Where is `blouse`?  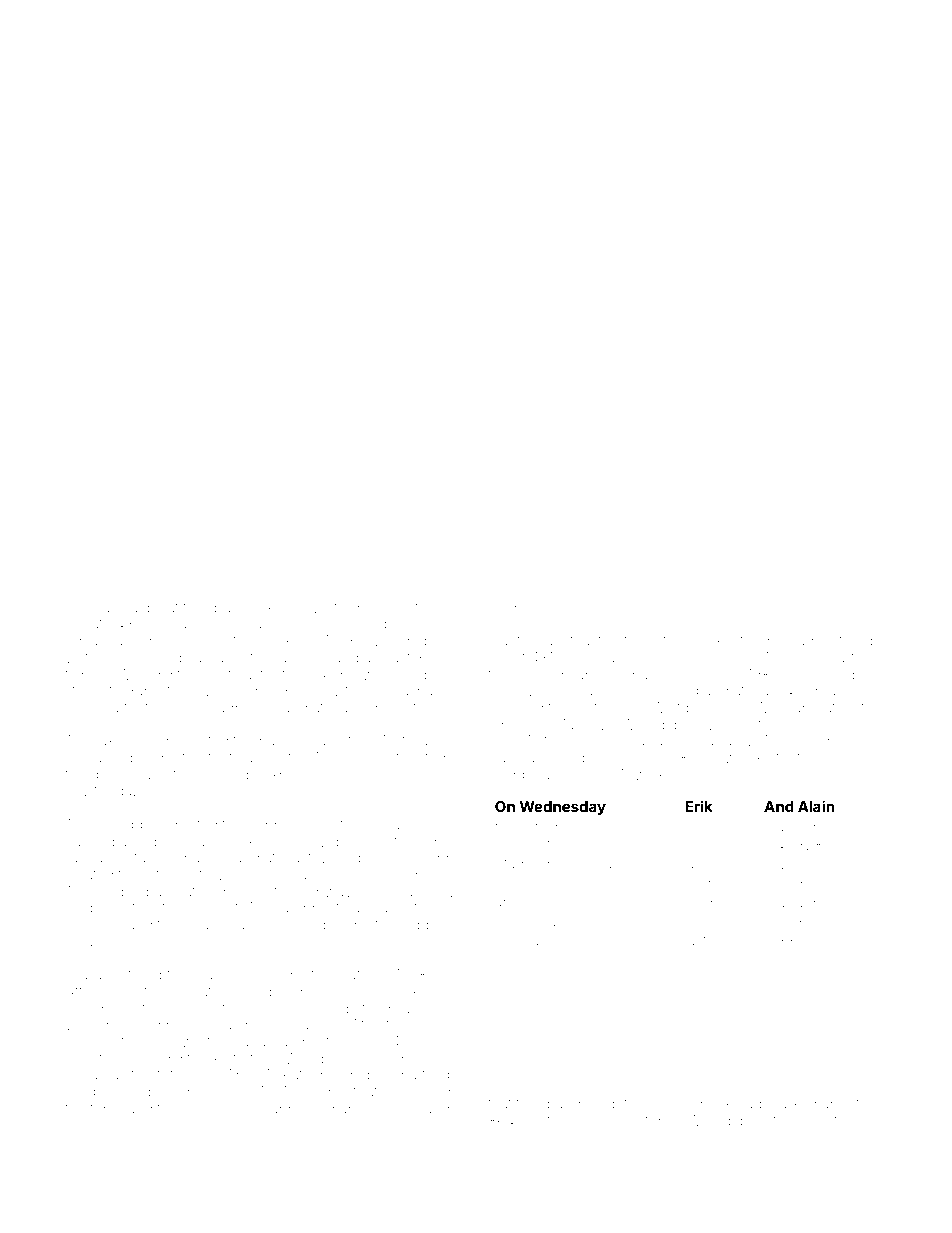
blouse is located at coordinates (171, 640).
